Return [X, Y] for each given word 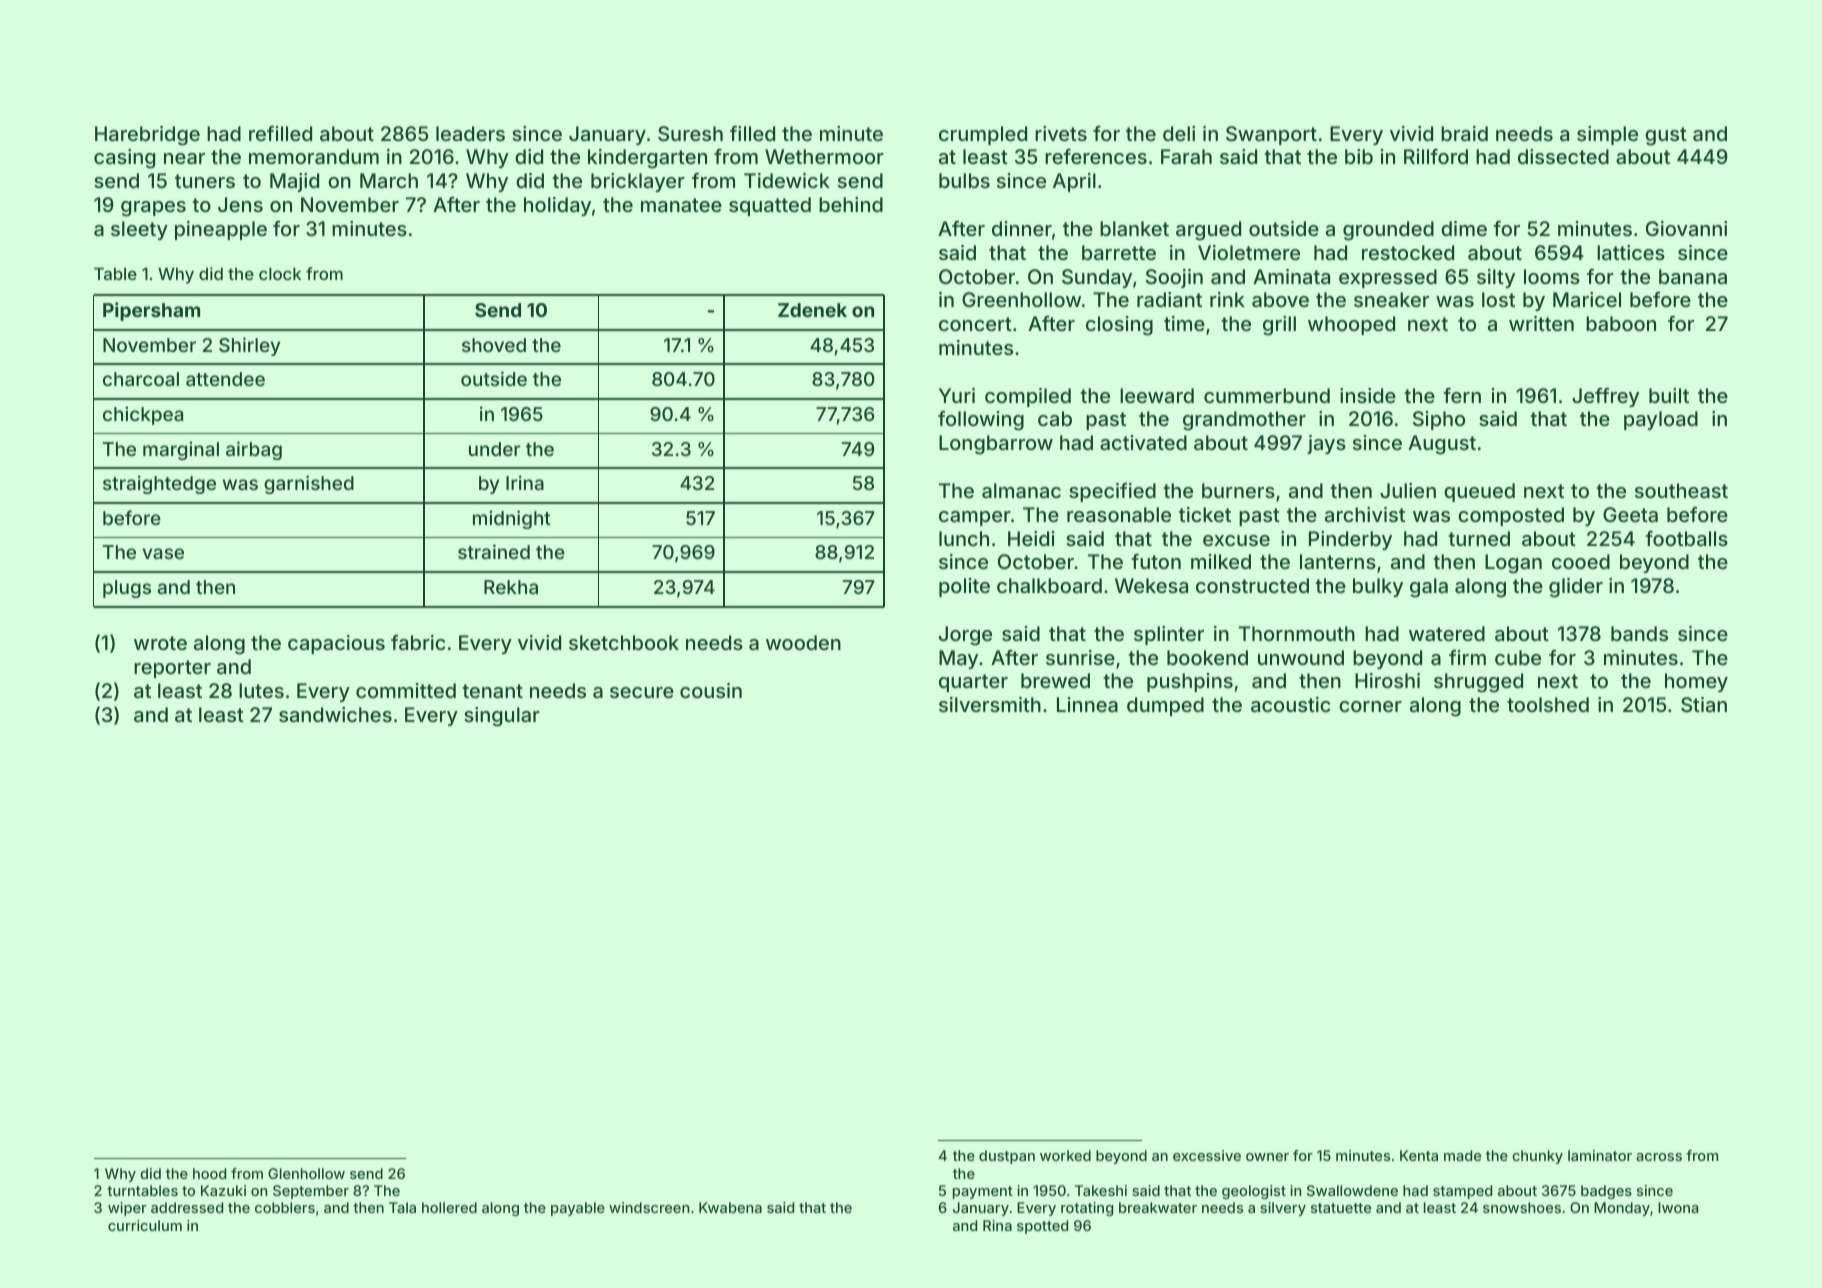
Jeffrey [1605, 397]
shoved [494, 345]
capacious [336, 644]
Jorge [965, 636]
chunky [1537, 1157]
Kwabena [730, 1207]
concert [975, 324]
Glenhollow [306, 1173]
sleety [139, 230]
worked [1065, 1155]
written [1541, 323]
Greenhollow [1021, 299]
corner [1370, 706]
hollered [449, 1207]
